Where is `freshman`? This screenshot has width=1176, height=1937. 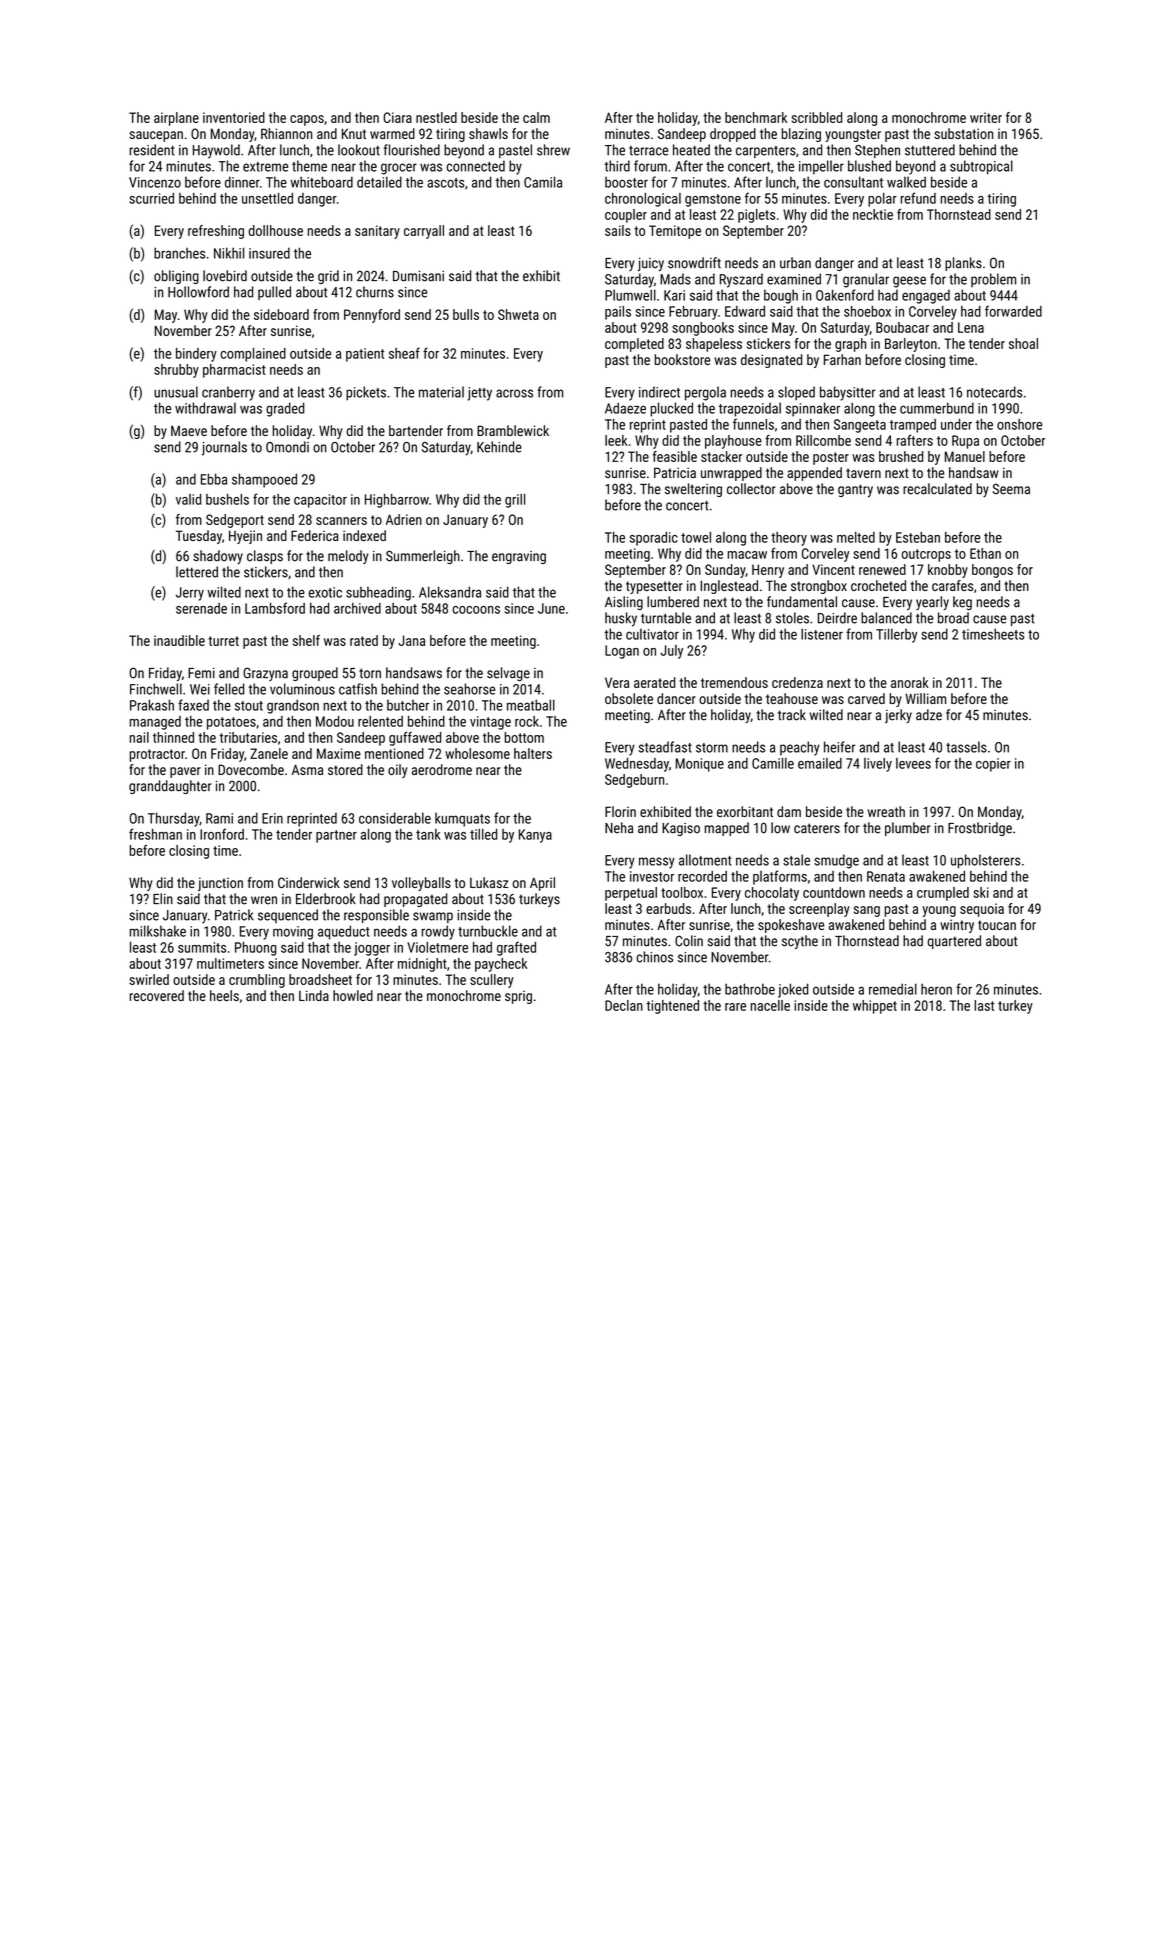
freshman is located at coordinates (155, 834).
